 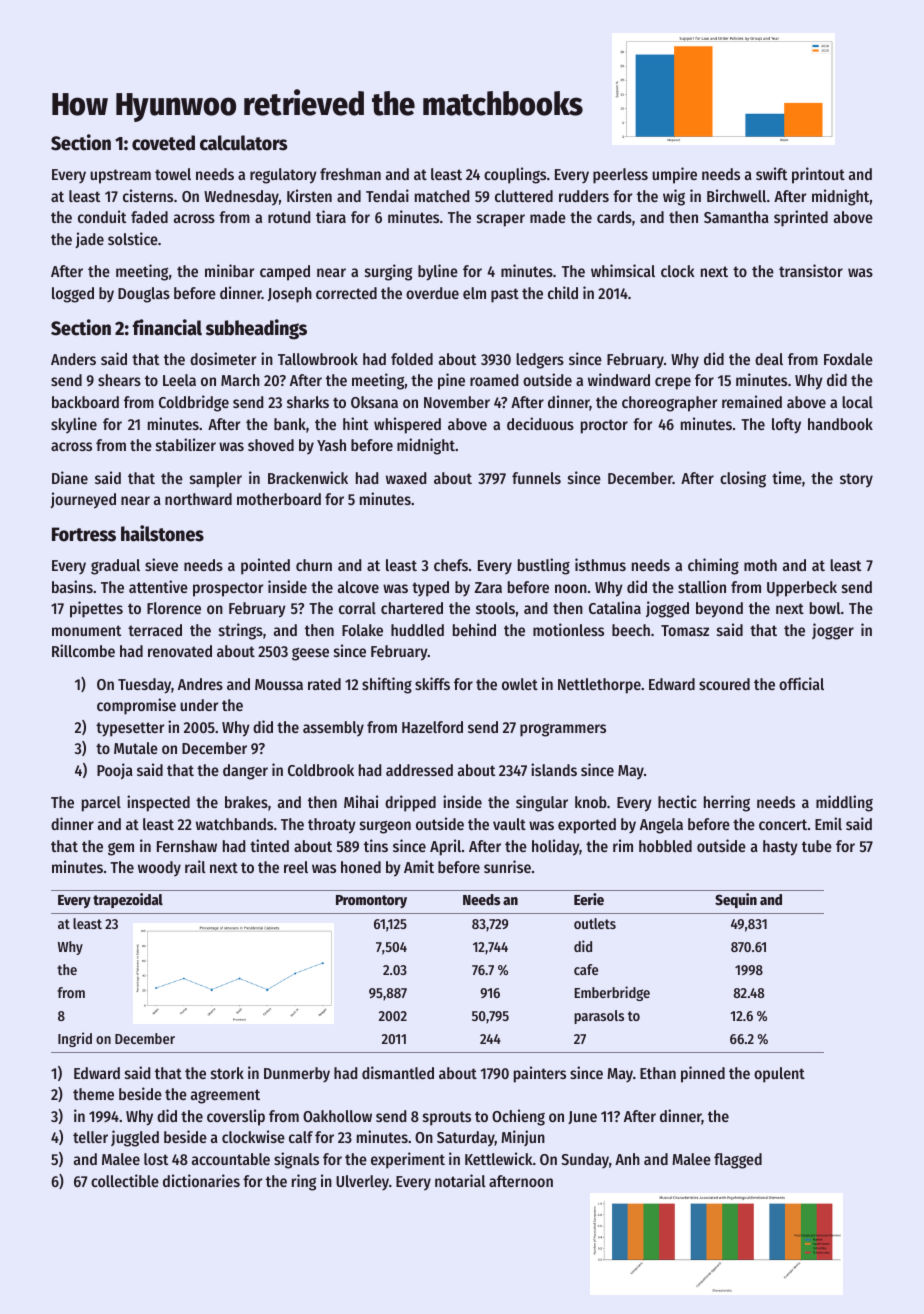 What do you see at coordinates (509, 824) in the screenshot?
I see `vault` at bounding box center [509, 824].
